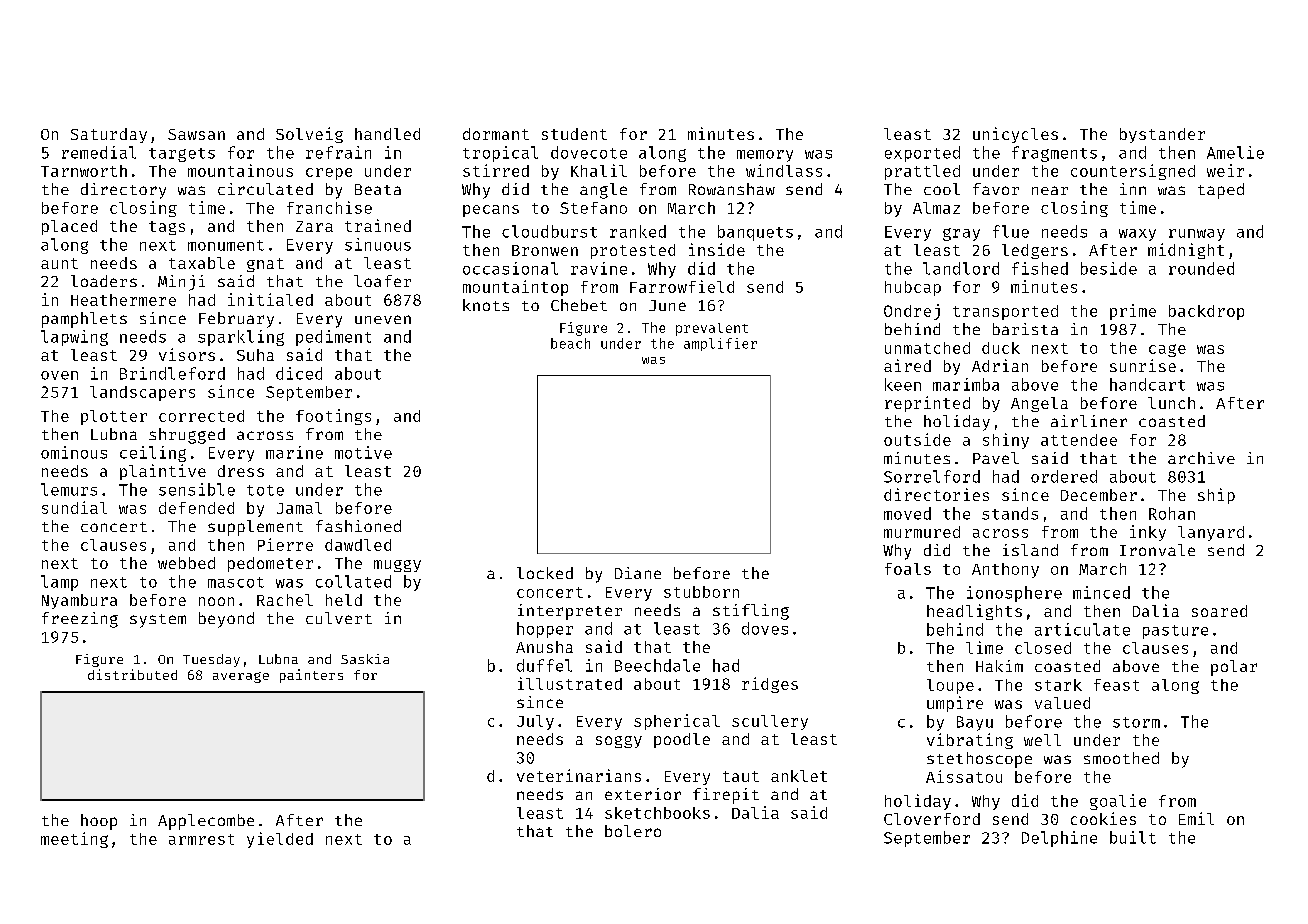 Image resolution: width=1308 pixels, height=924 pixels. What do you see at coordinates (1162, 135) in the screenshot?
I see `bystander` at bounding box center [1162, 135].
